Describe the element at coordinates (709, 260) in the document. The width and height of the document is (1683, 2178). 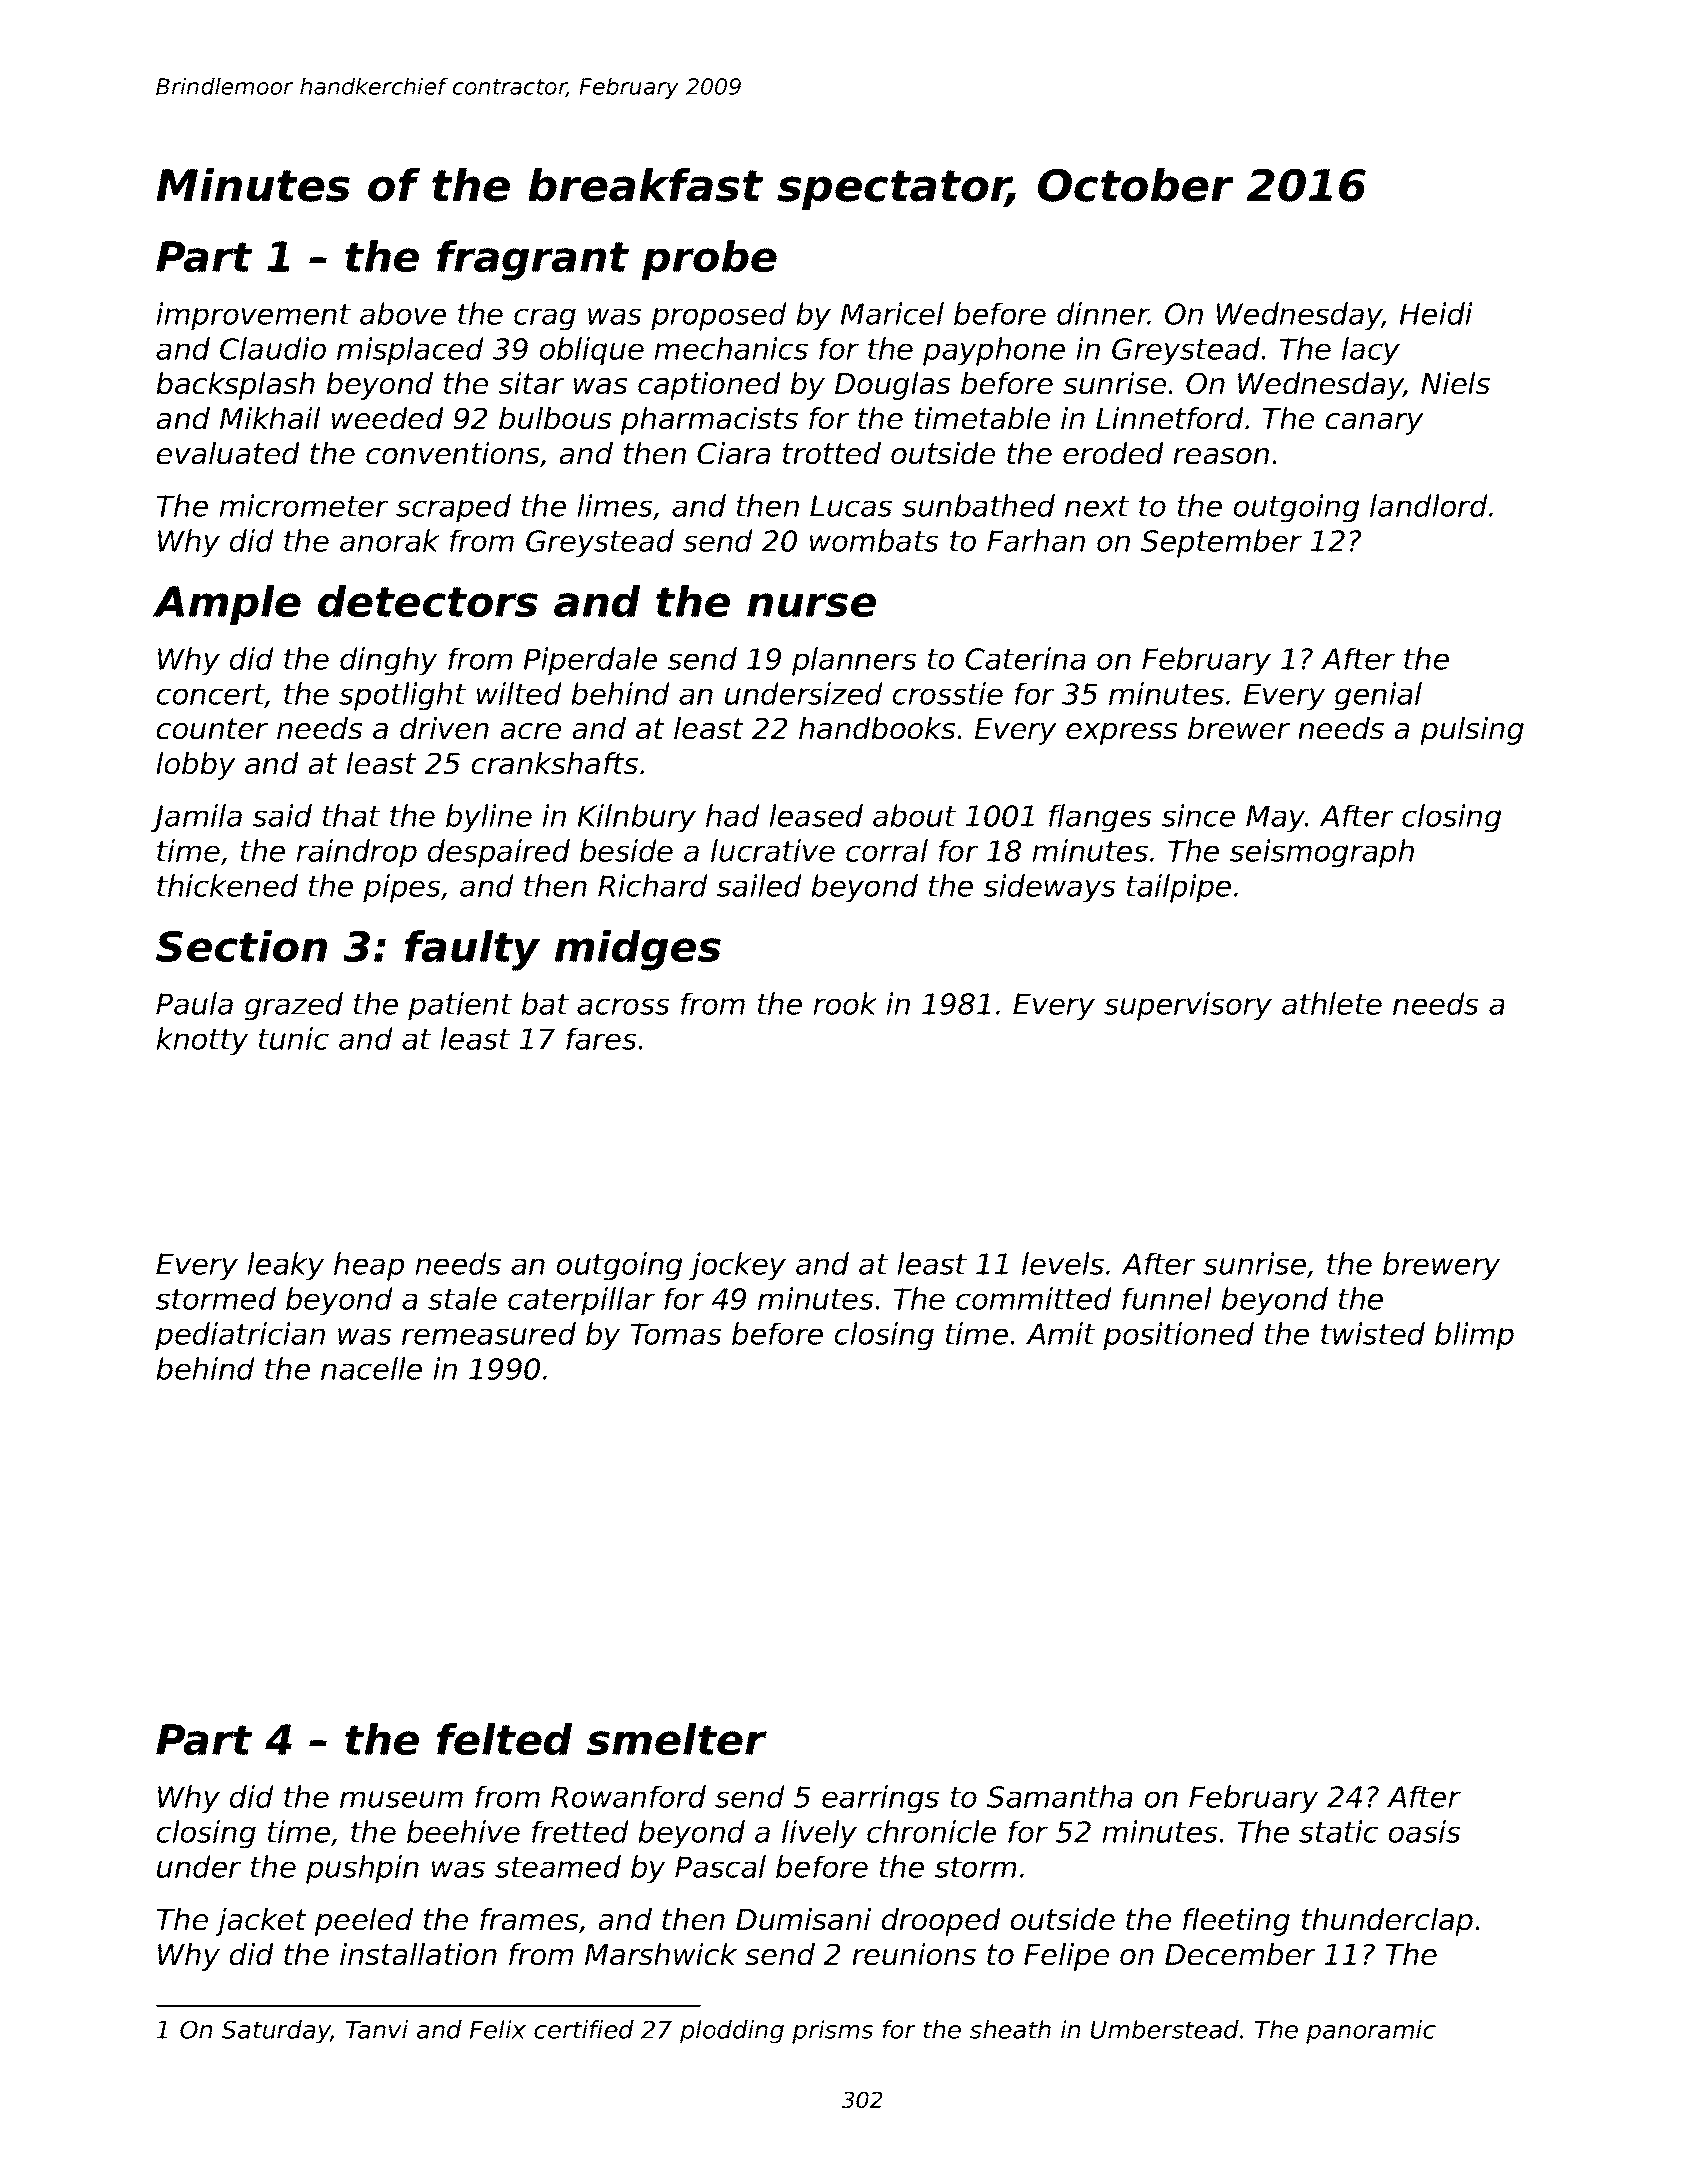
I see `probe` at that location.
